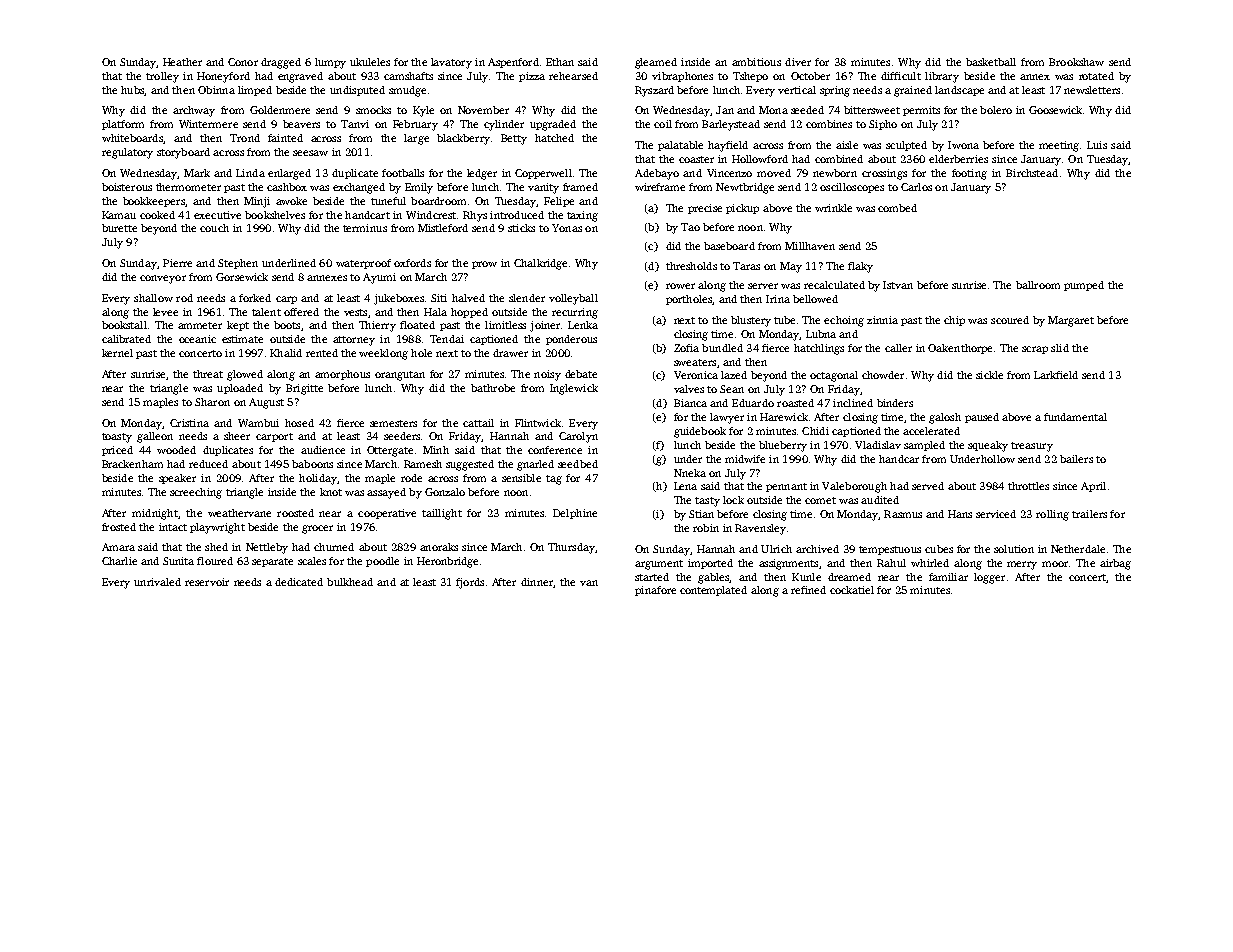  Describe the element at coordinates (182, 62) in the document. I see `Heather` at that location.
